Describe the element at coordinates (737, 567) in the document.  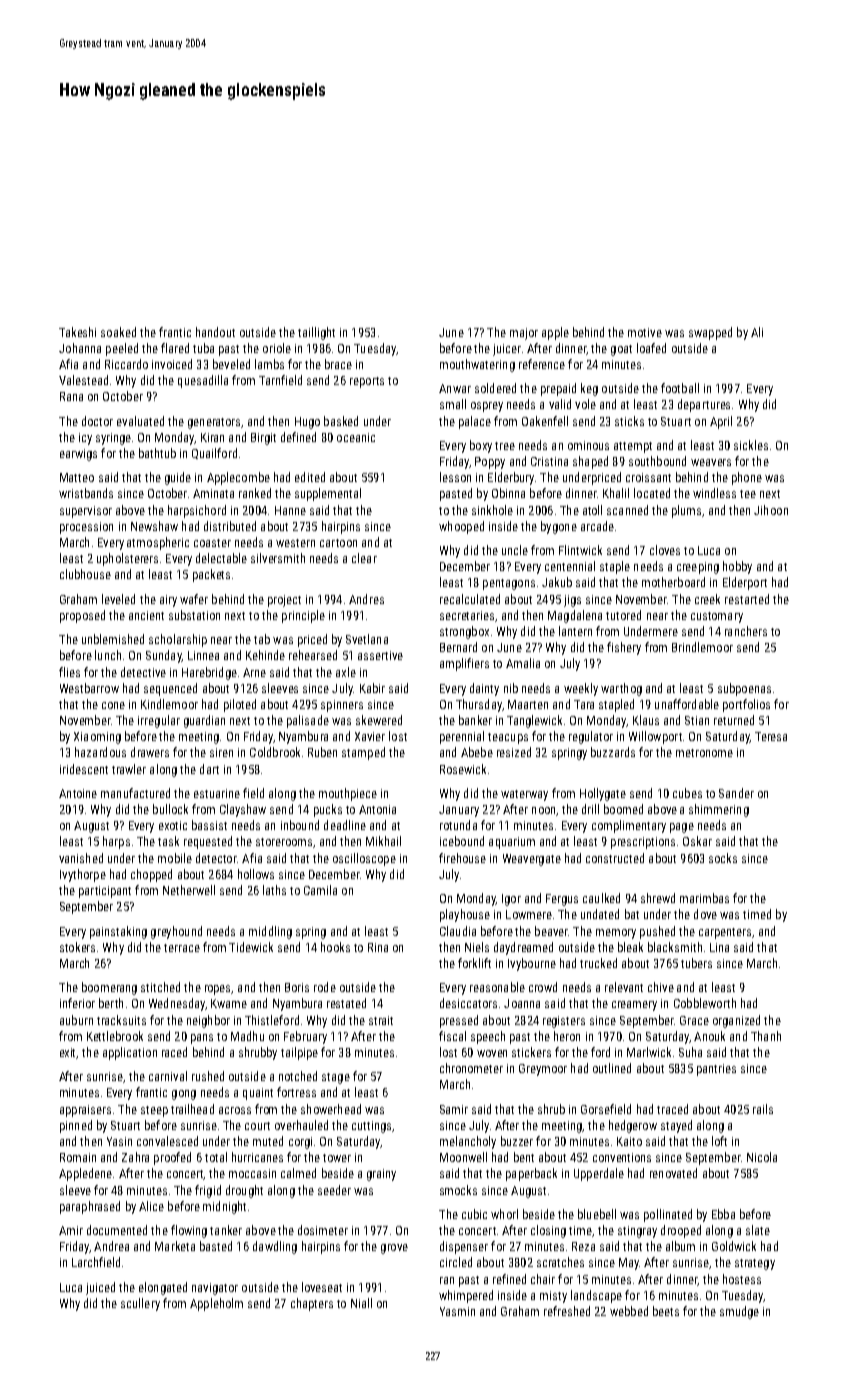
I see `hobby` at that location.
